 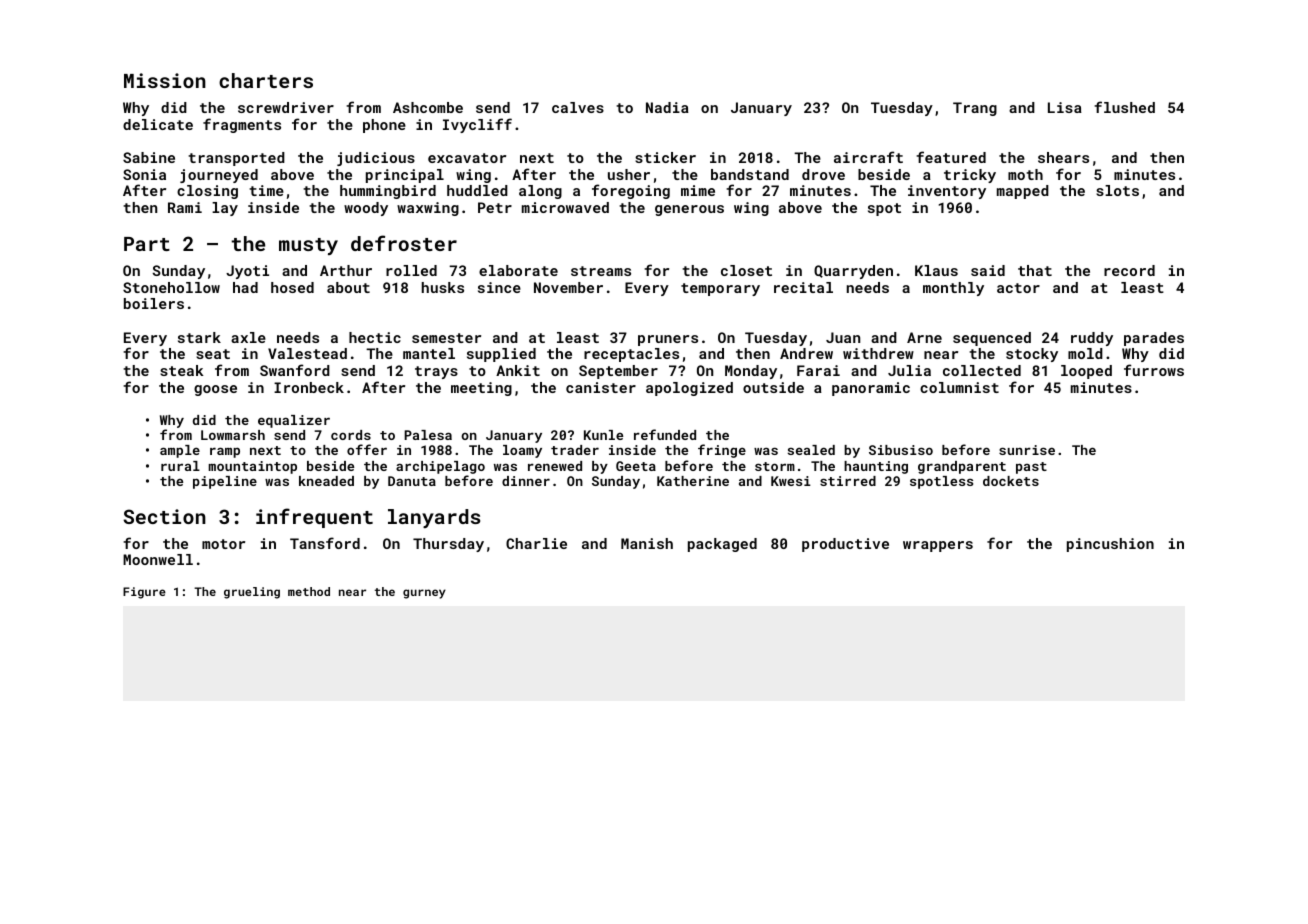 I want to click on Section, so click(x=164, y=516).
